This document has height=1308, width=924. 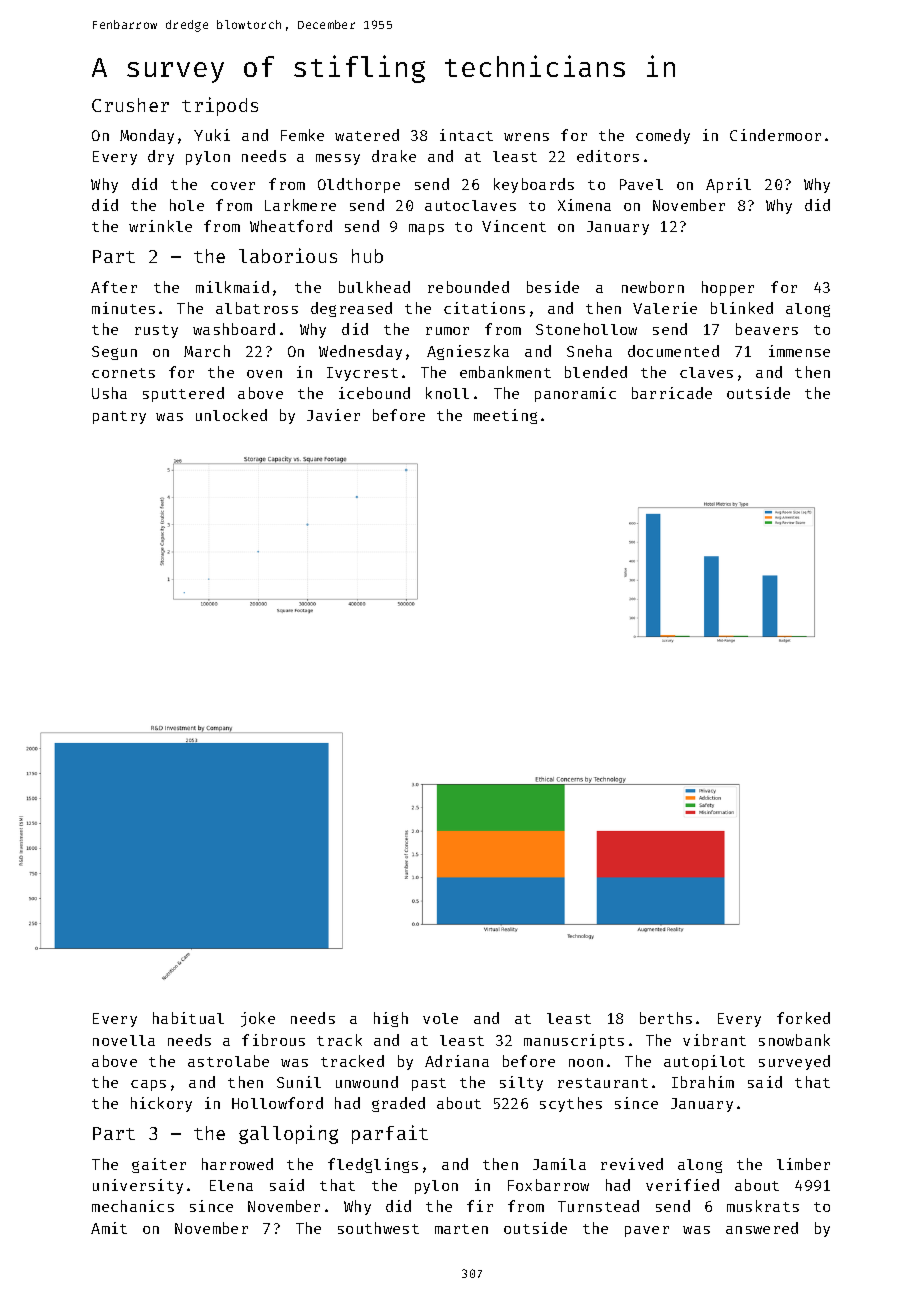 What do you see at coordinates (505, 372) in the document?
I see `embankment` at bounding box center [505, 372].
